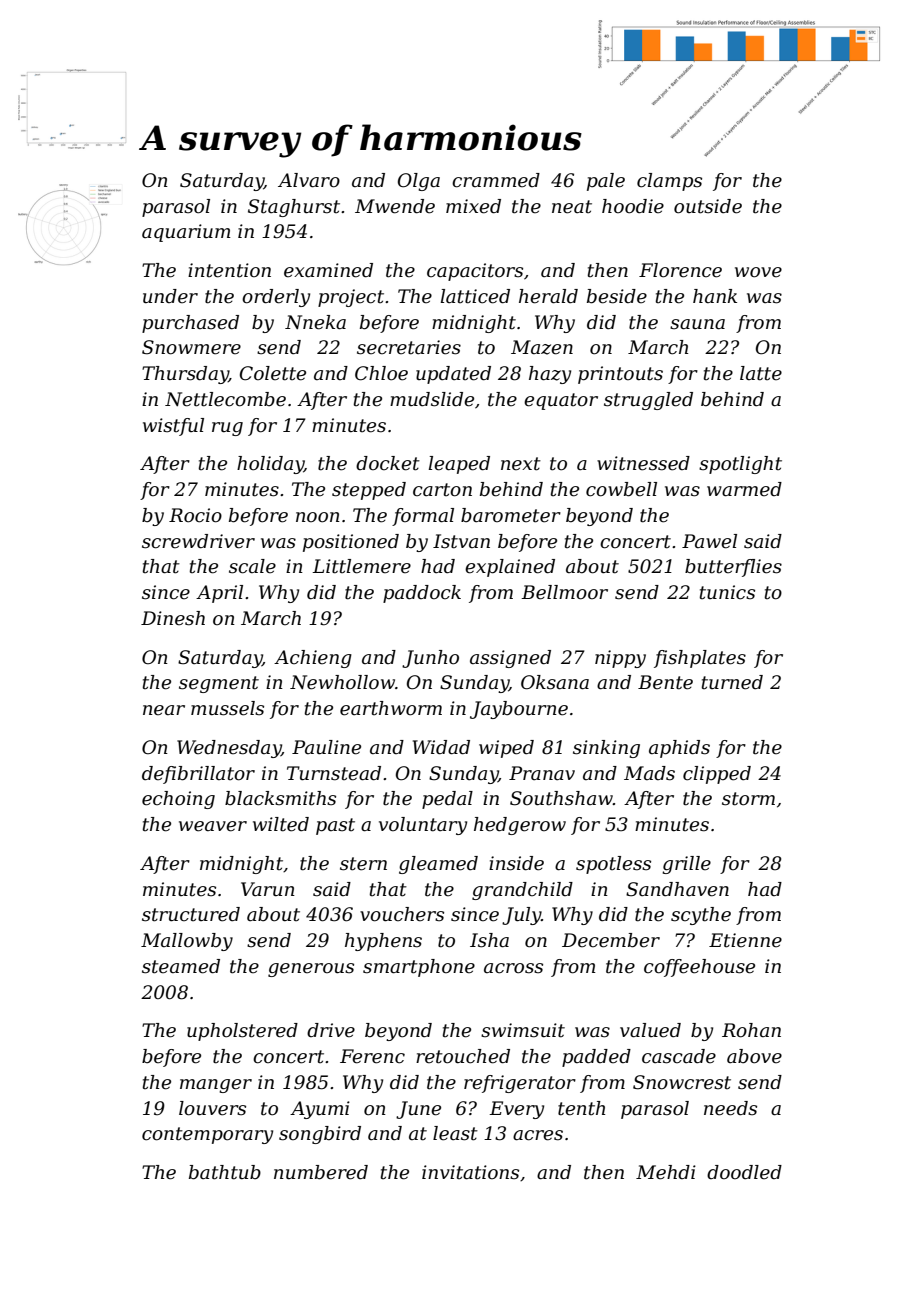  Describe the element at coordinates (521, 464) in the document. I see `next` at that location.
